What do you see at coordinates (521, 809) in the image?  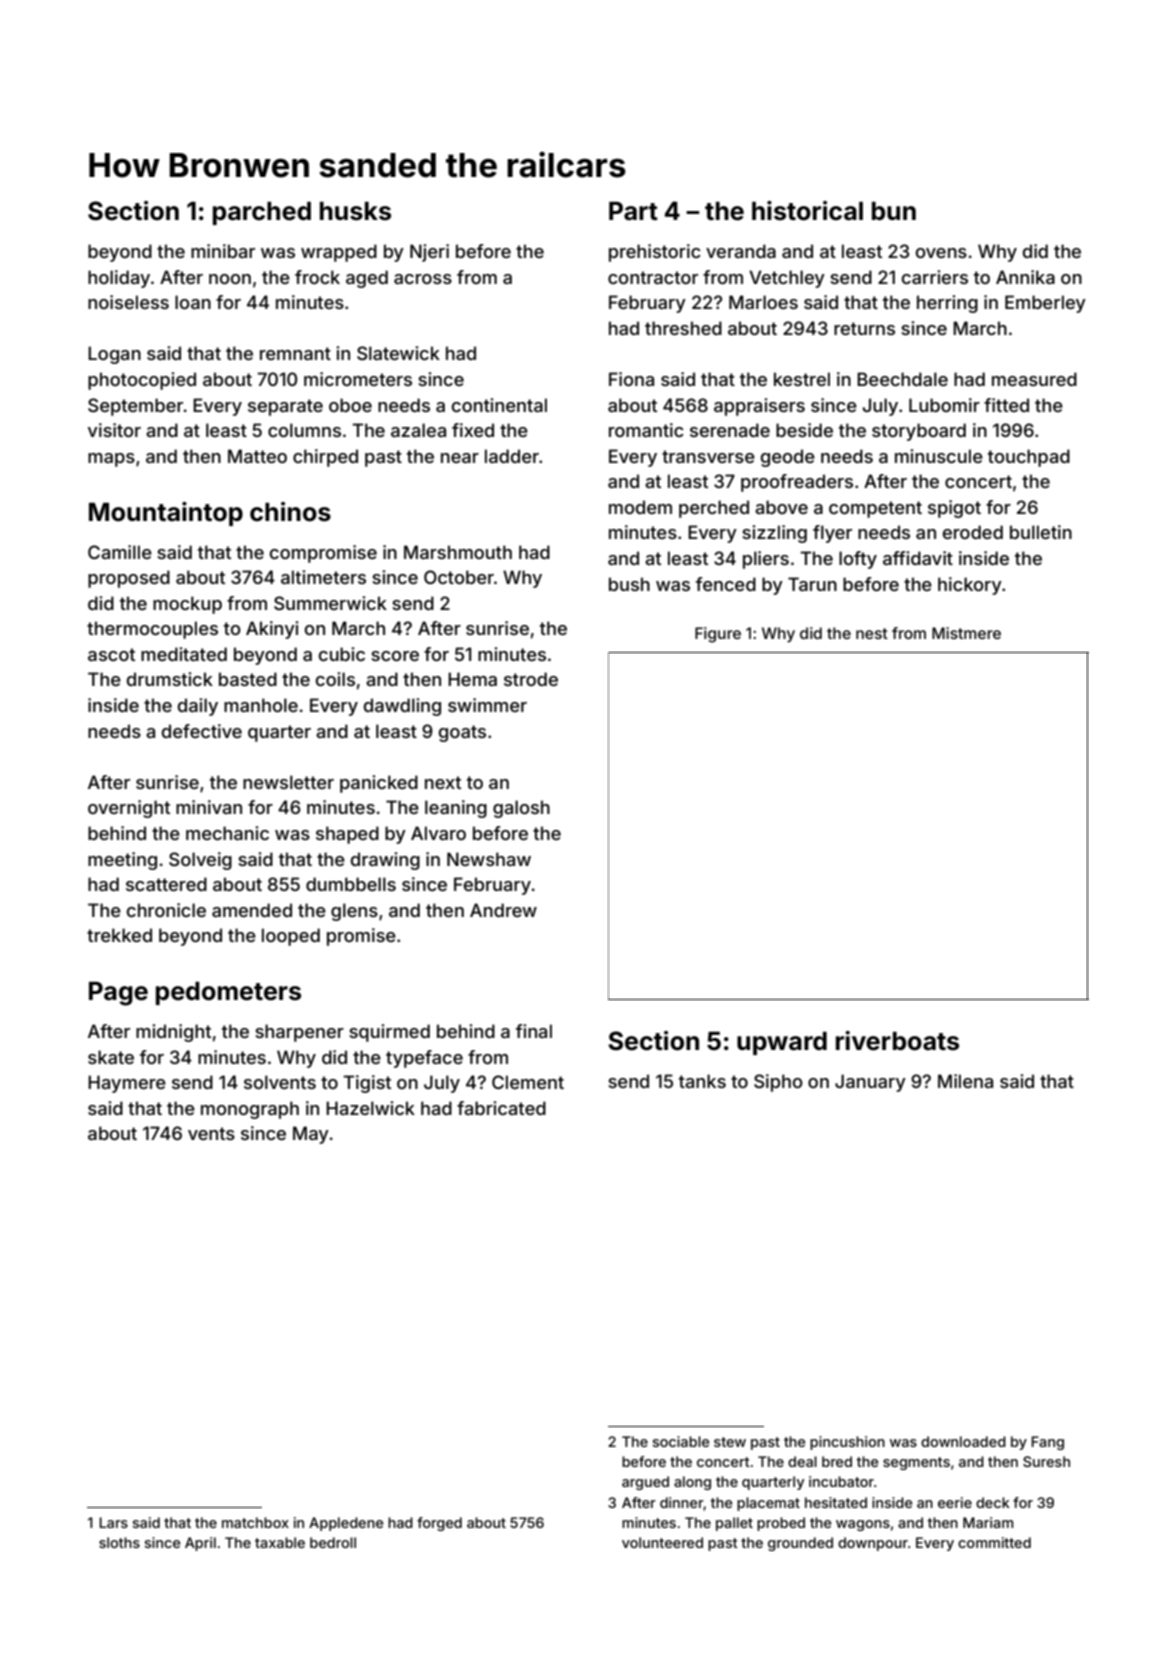 I see `galosh` at bounding box center [521, 809].
